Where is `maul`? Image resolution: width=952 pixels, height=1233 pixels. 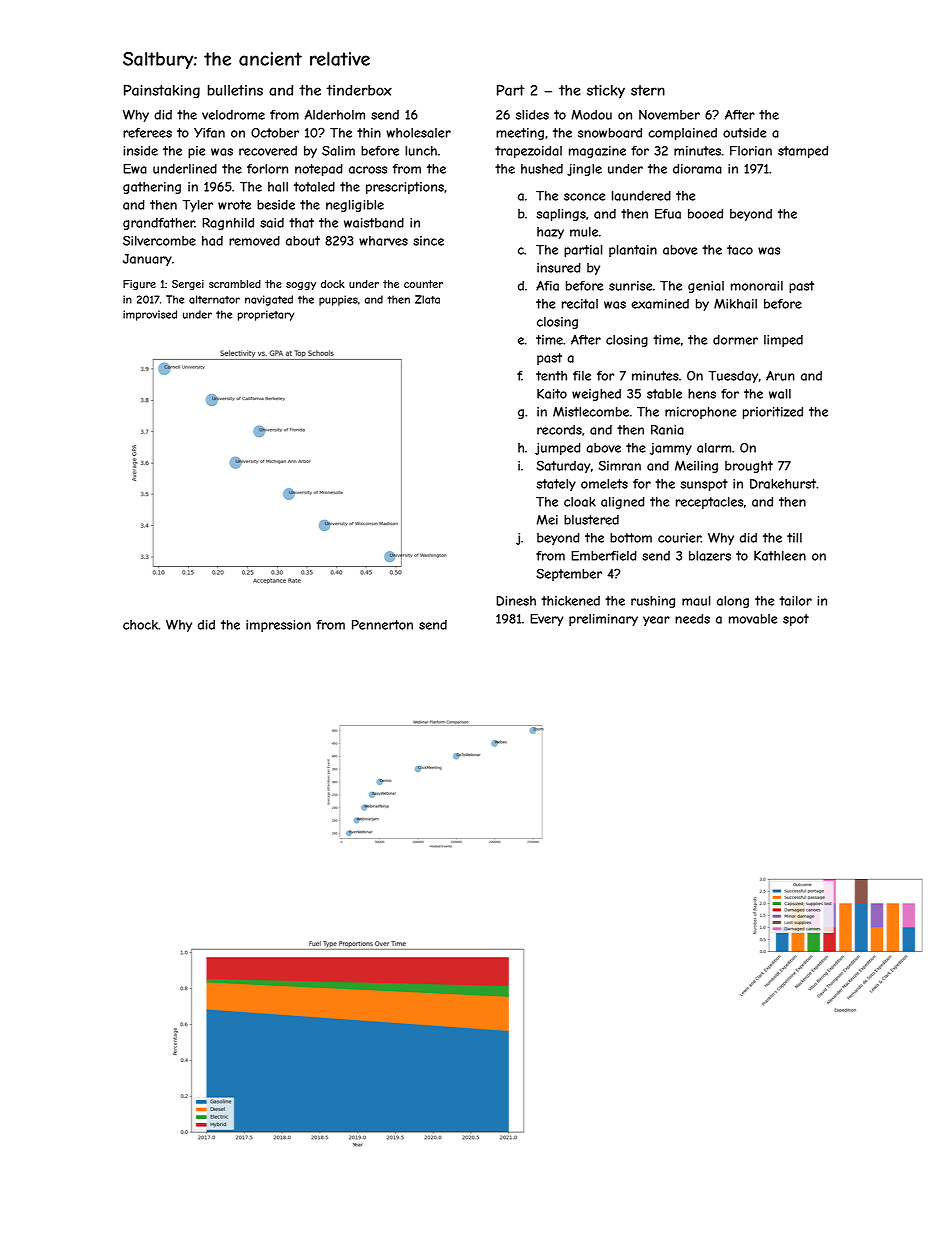 maul is located at coordinates (696, 601).
